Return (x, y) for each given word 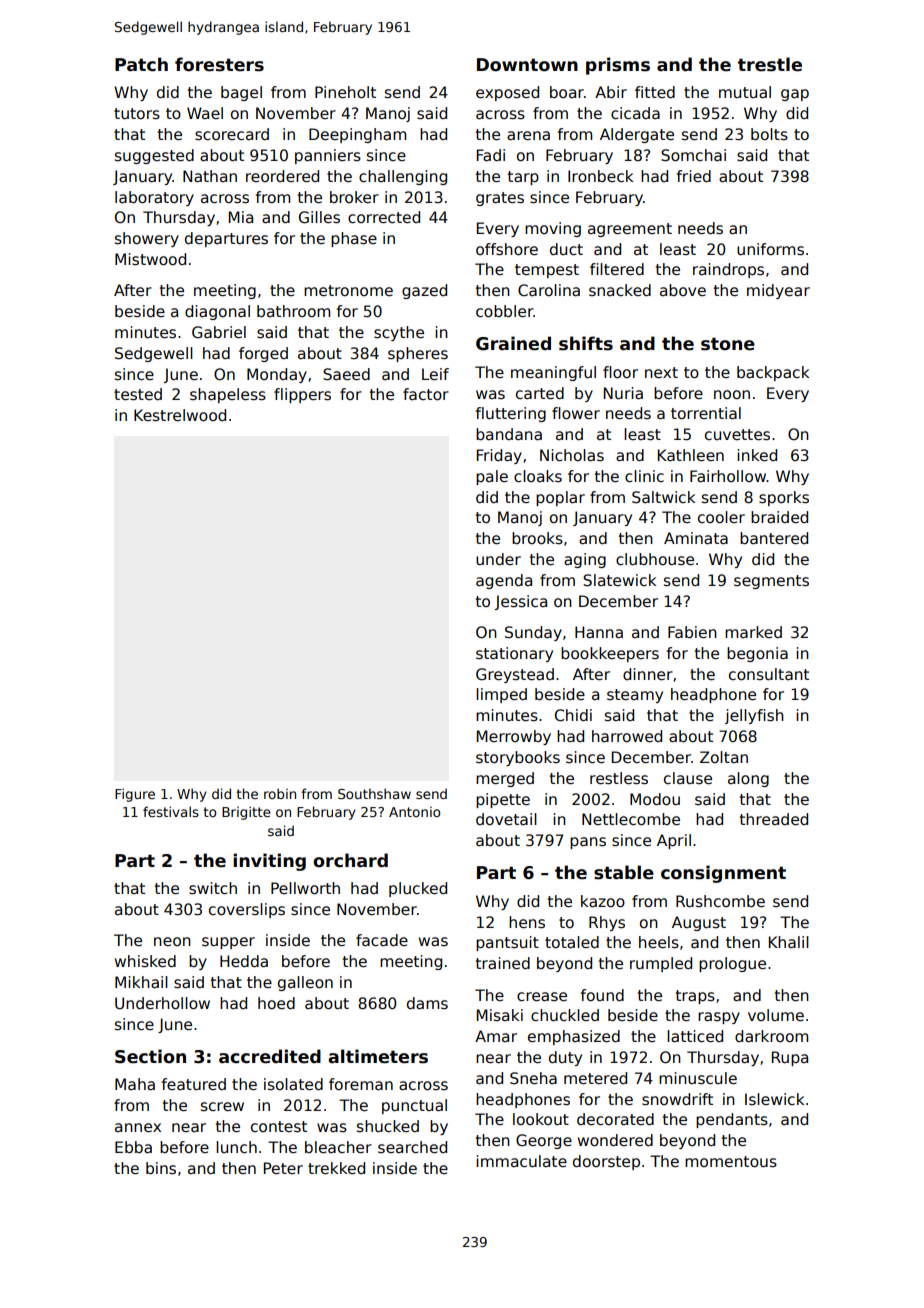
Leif (435, 374)
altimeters (378, 1056)
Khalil (789, 942)
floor (620, 372)
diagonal (217, 312)
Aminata (696, 538)
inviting (269, 862)
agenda (504, 581)
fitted (655, 92)
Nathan (210, 176)
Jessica (521, 602)
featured (193, 1084)
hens (527, 922)
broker (354, 197)
